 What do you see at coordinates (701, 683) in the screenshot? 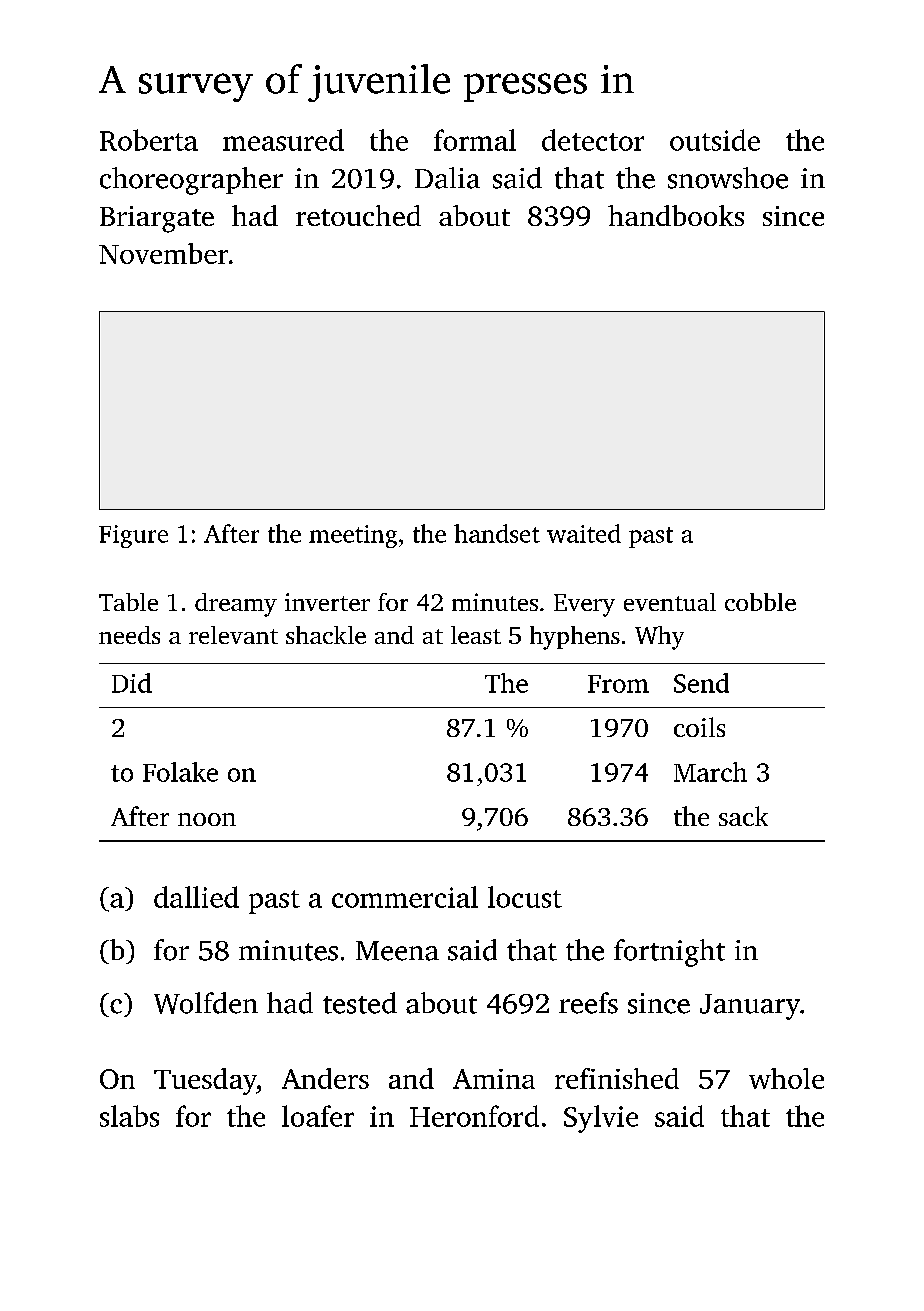
I see `Send` at bounding box center [701, 683].
